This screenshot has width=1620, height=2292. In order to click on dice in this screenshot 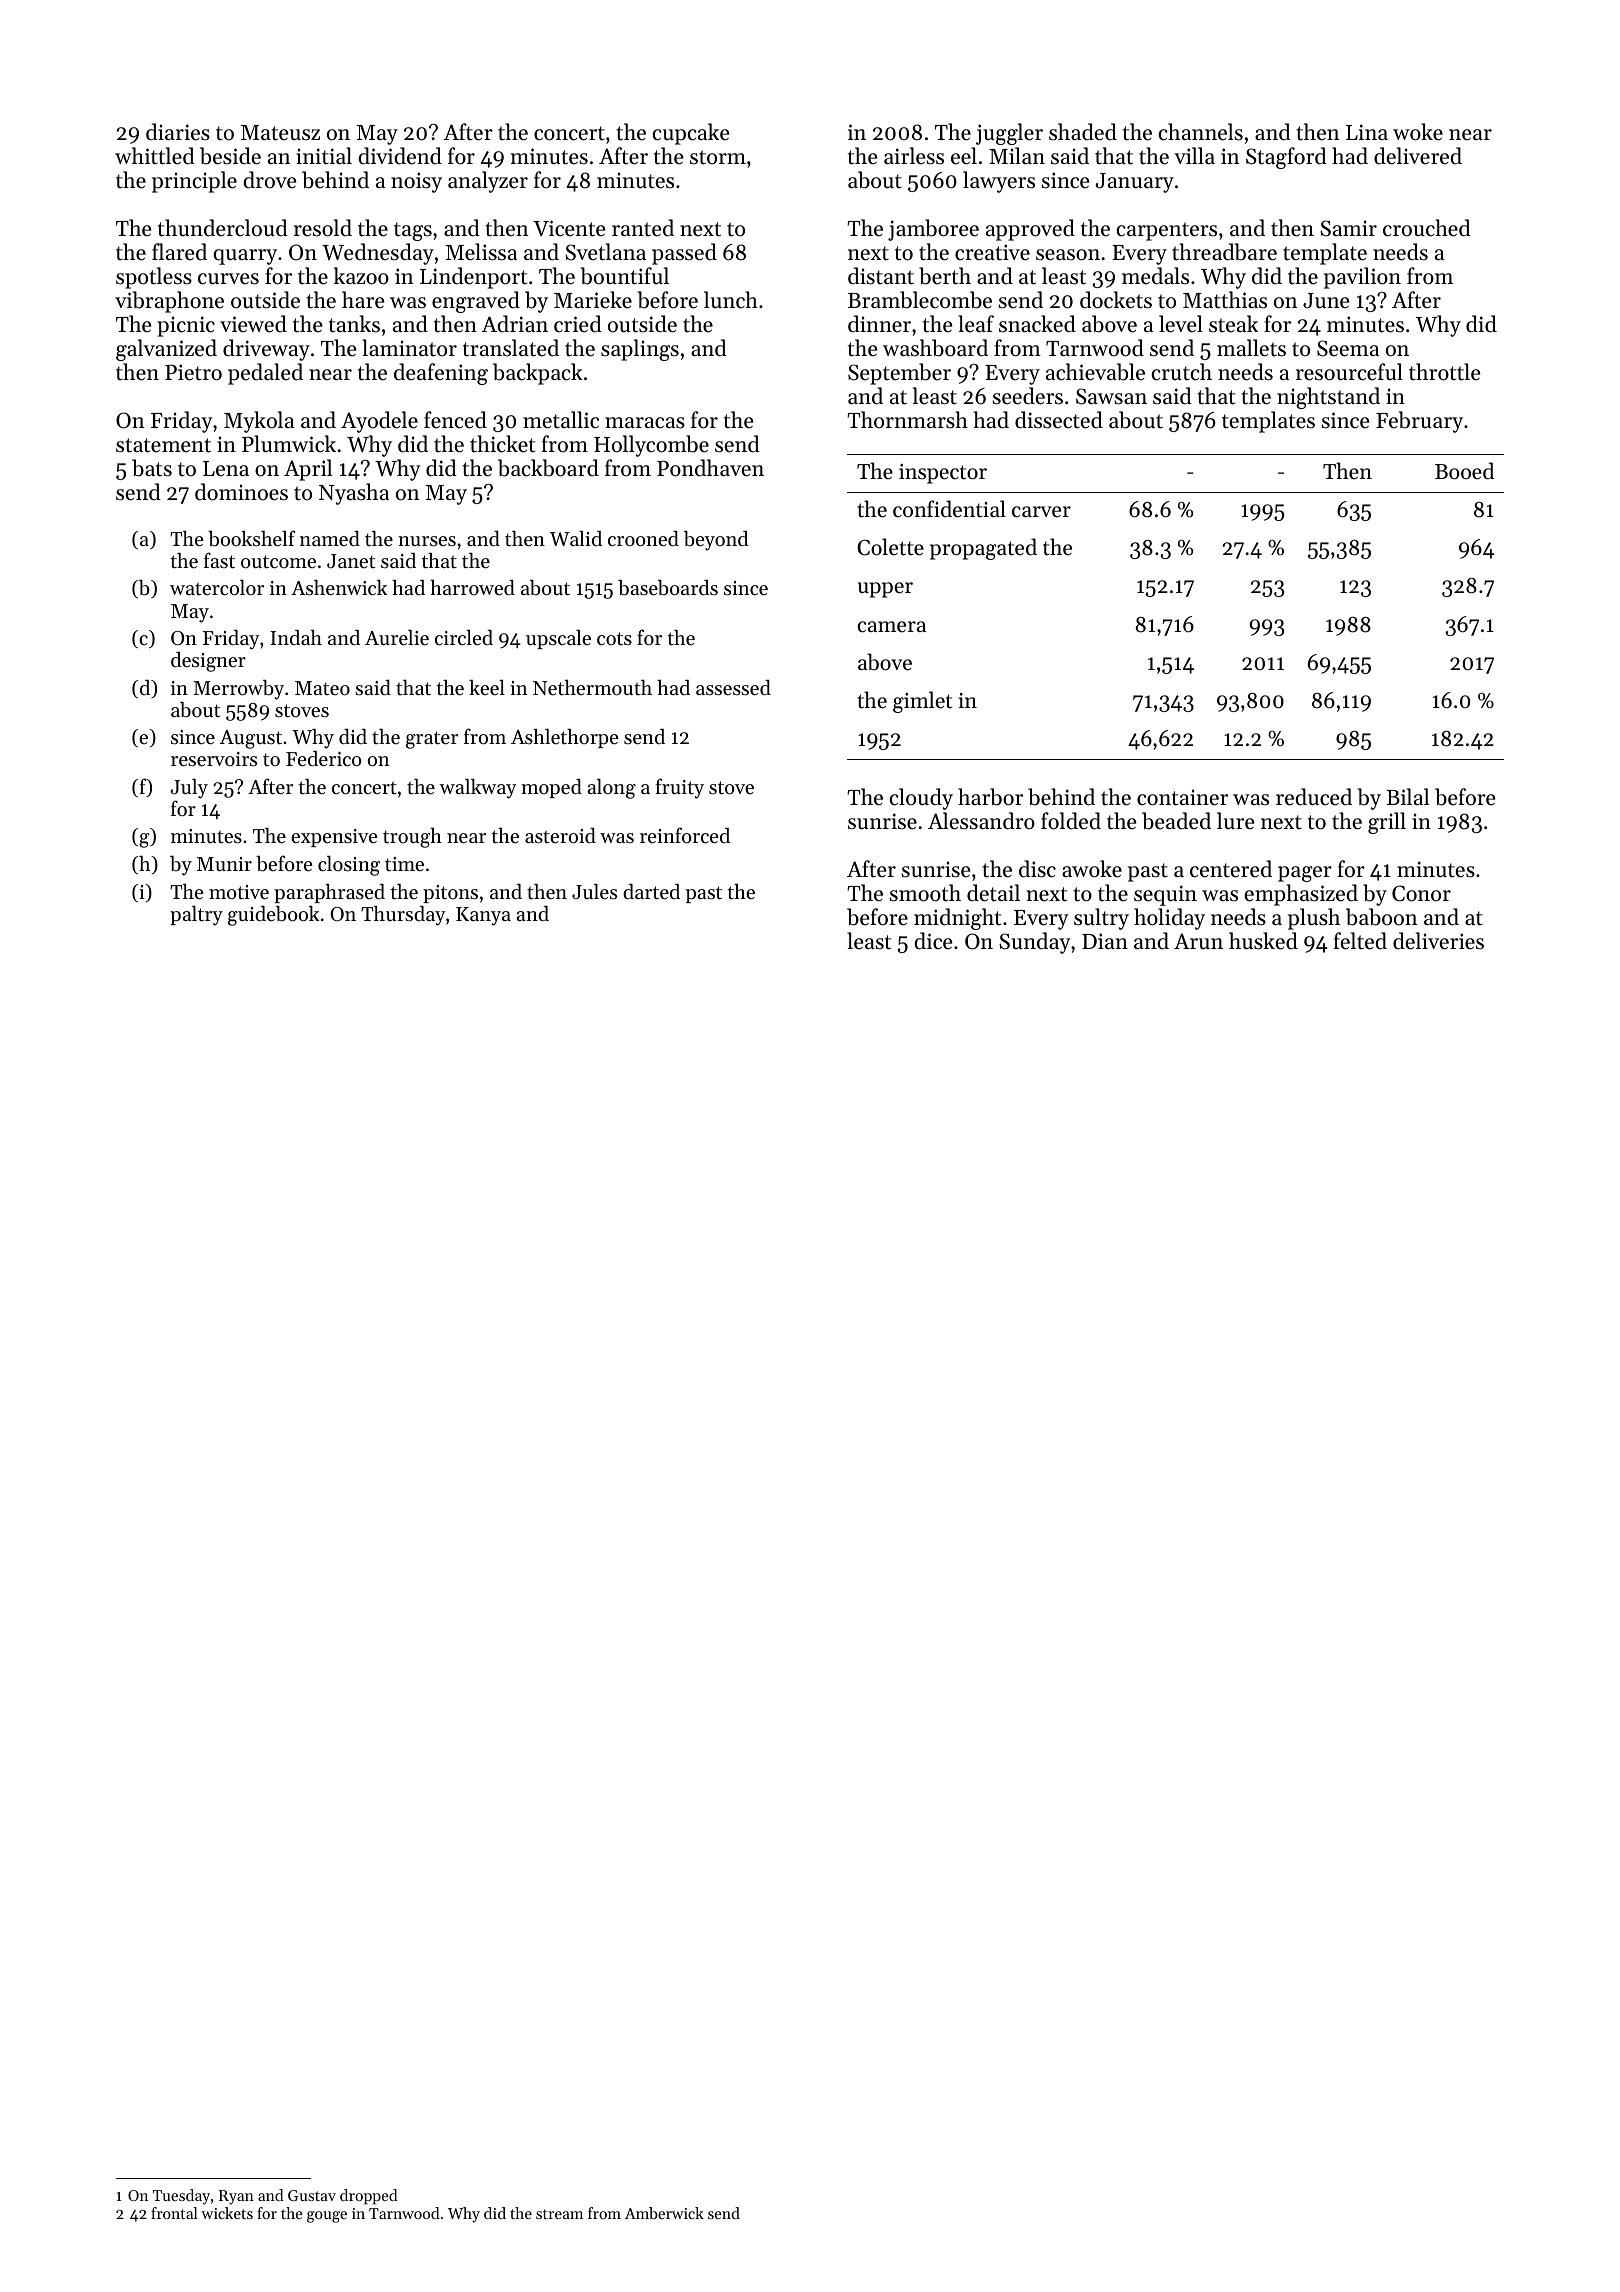, I will do `click(933, 941)`.
